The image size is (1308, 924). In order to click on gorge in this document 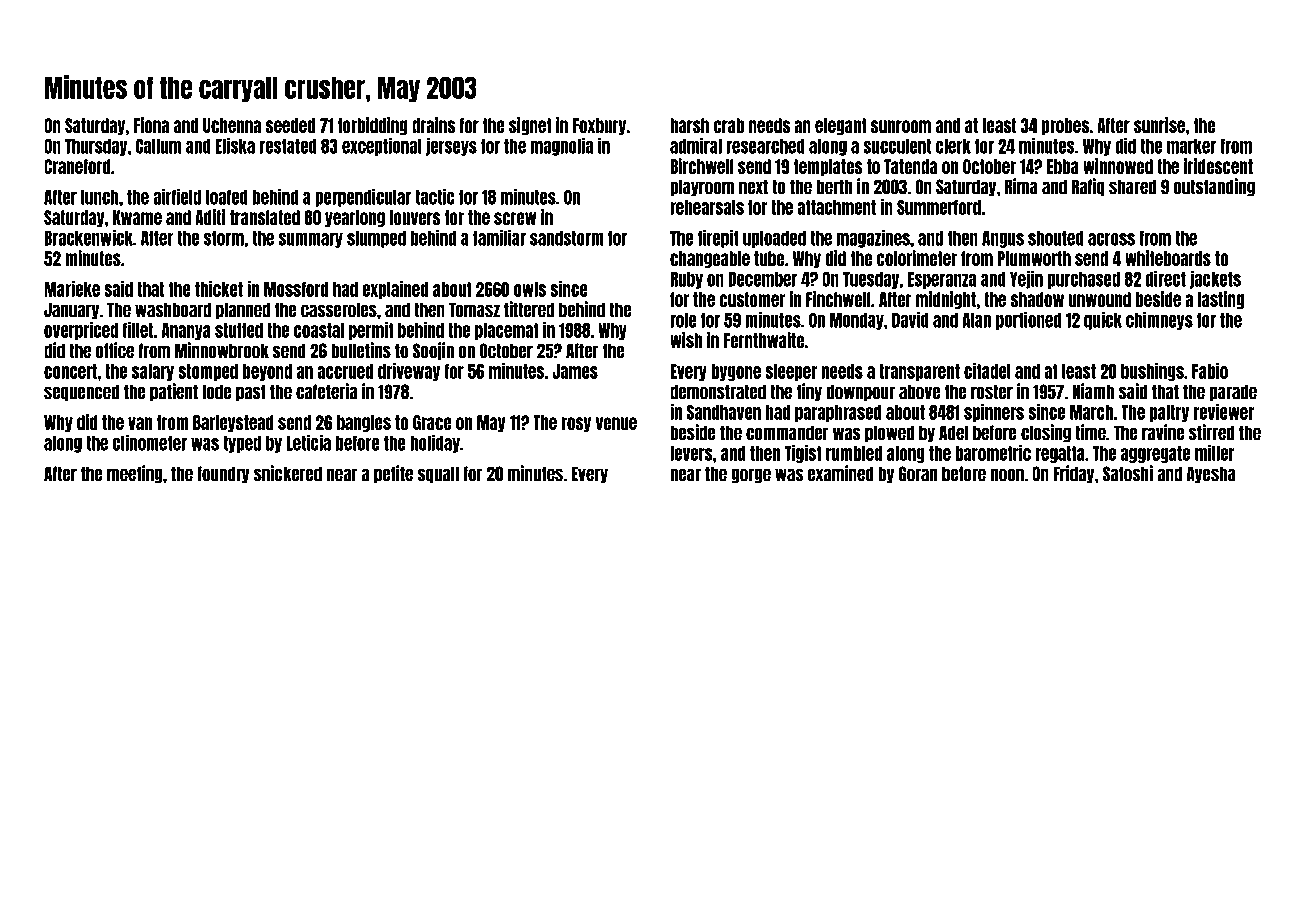, I will do `click(751, 476)`.
